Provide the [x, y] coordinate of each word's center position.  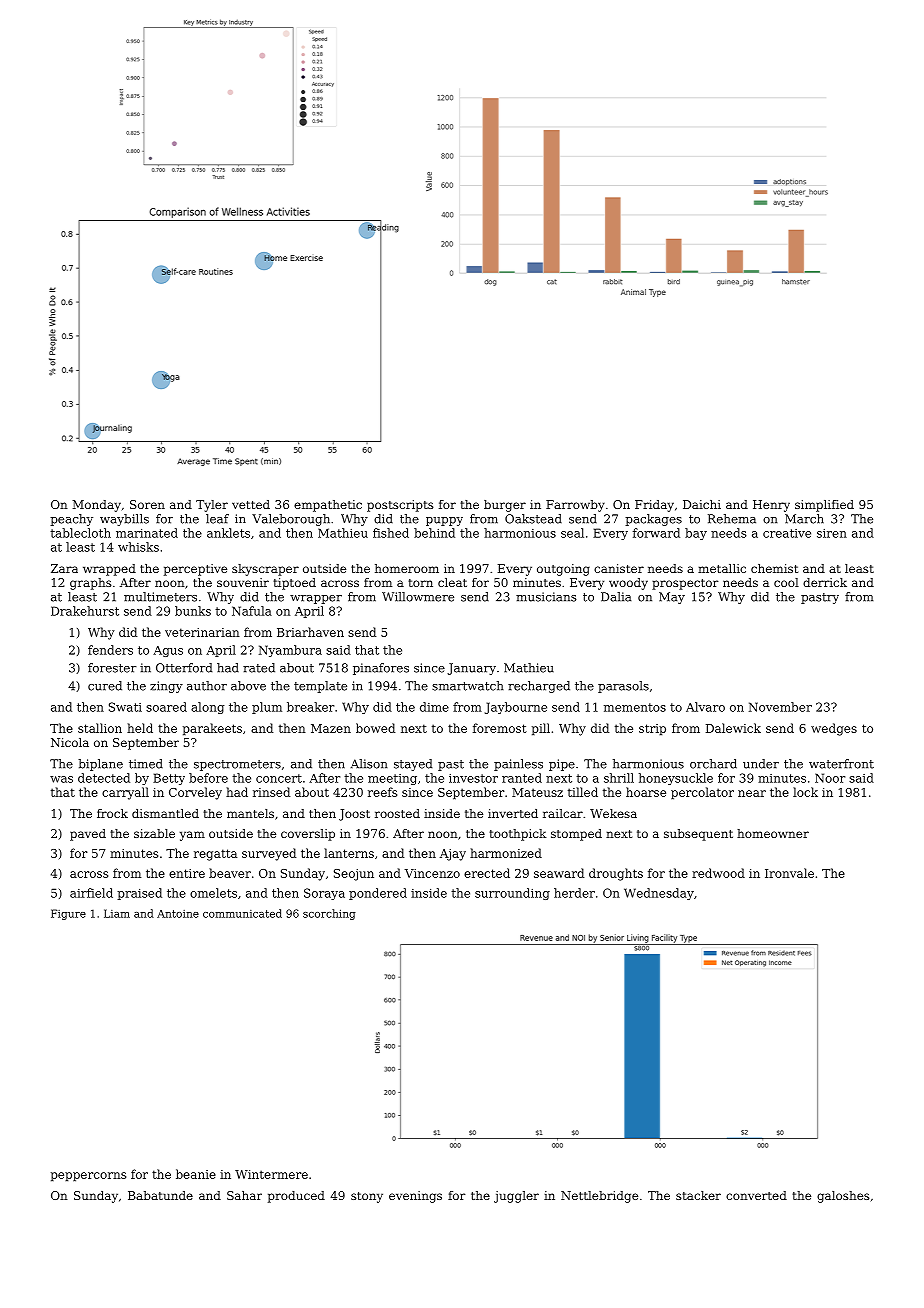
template [320, 687]
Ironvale [789, 873]
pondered [378, 894]
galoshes [843, 1197]
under [761, 764]
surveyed [269, 854]
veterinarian [202, 632]
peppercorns [88, 1177]
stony [367, 1197]
